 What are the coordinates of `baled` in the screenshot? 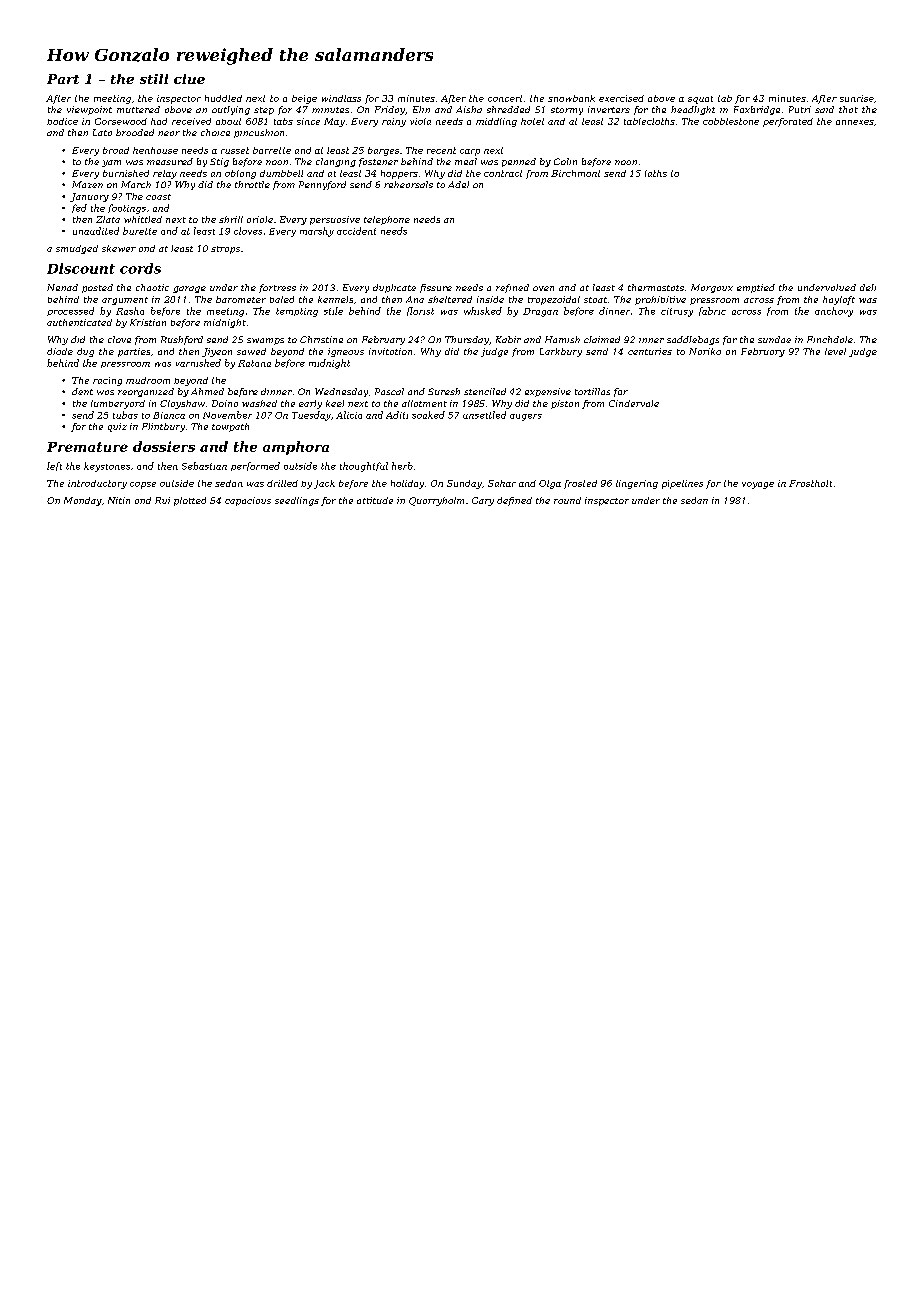 It's located at (282, 299).
